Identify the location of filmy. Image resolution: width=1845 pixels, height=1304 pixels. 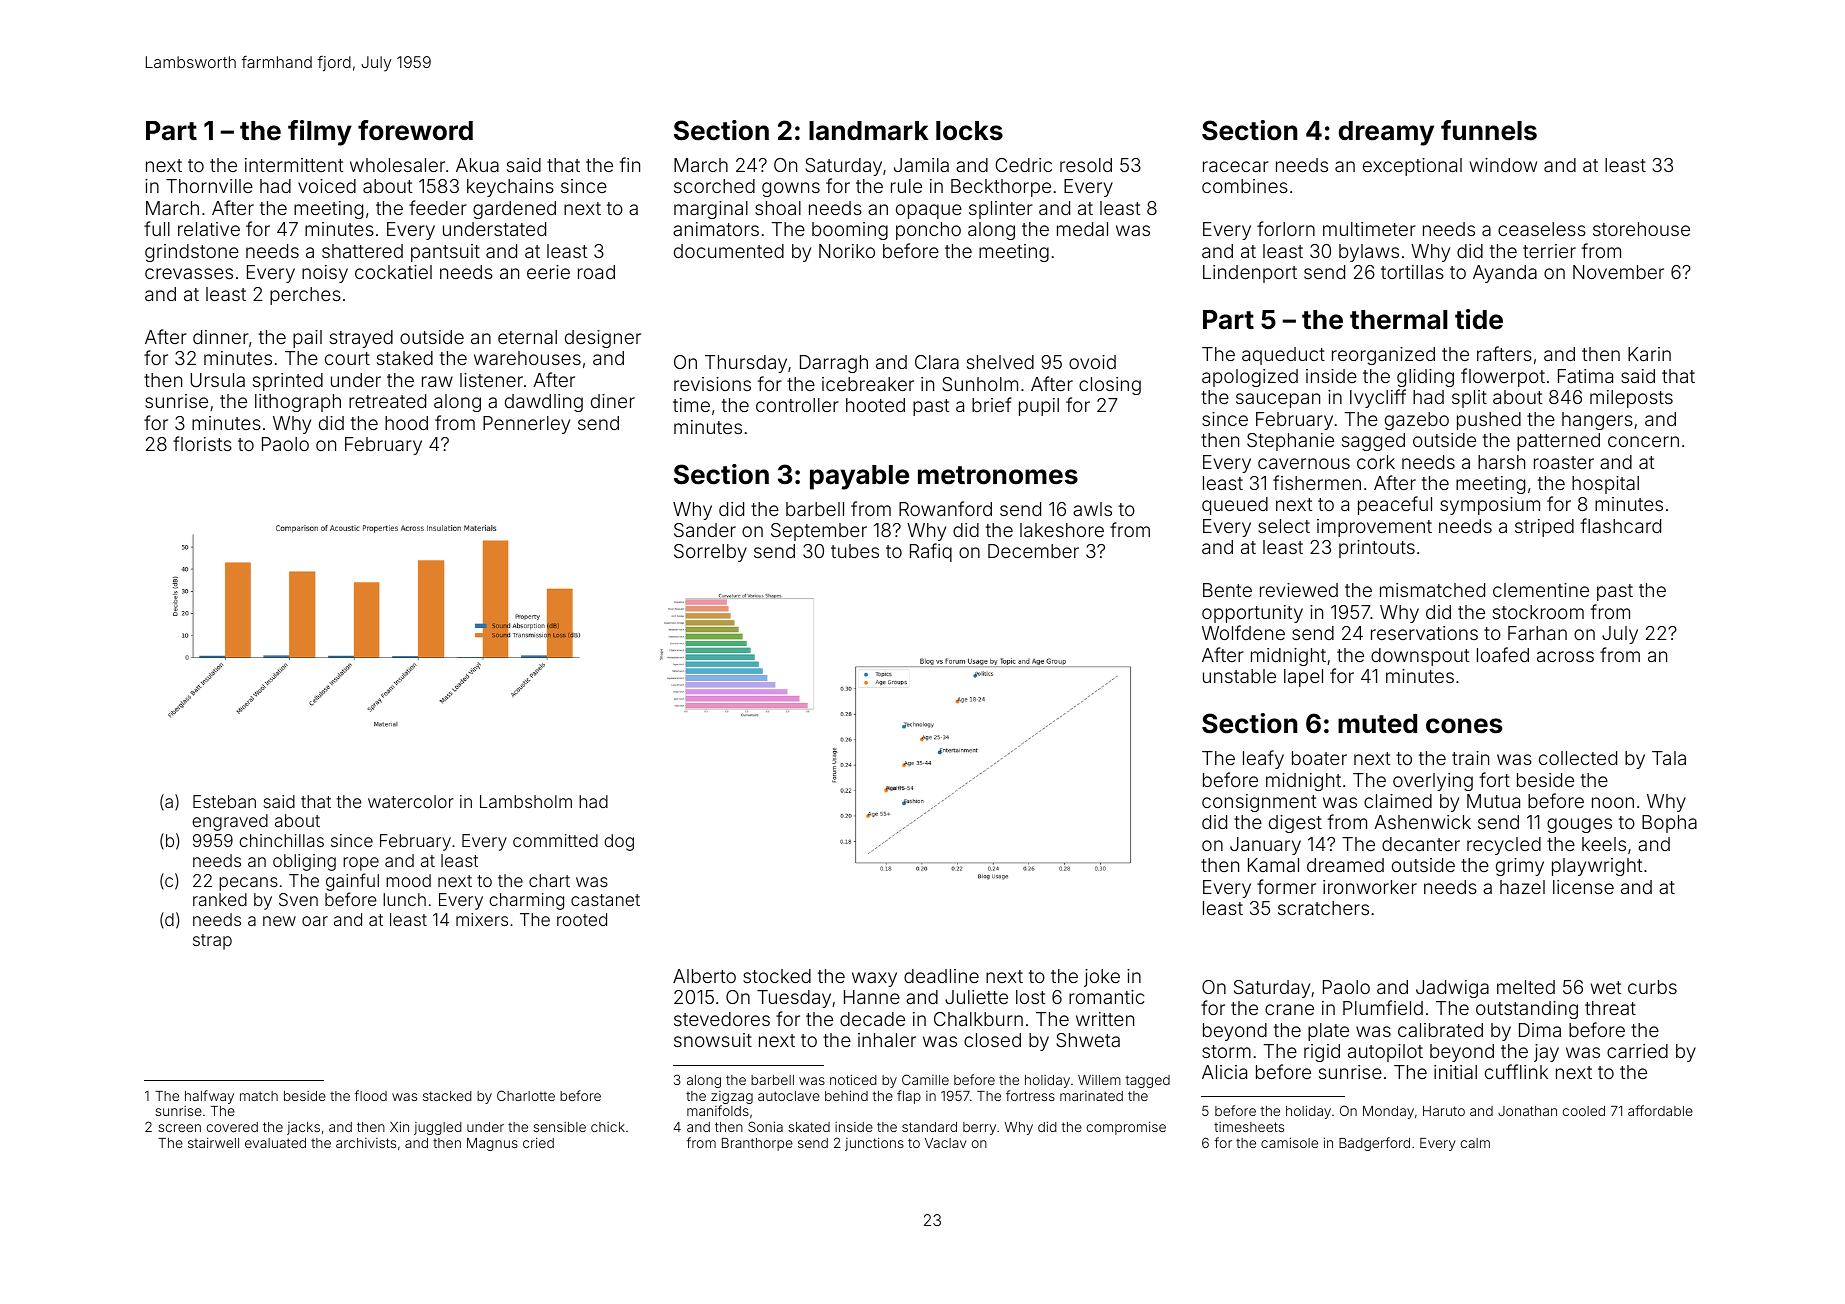
(320, 133).
